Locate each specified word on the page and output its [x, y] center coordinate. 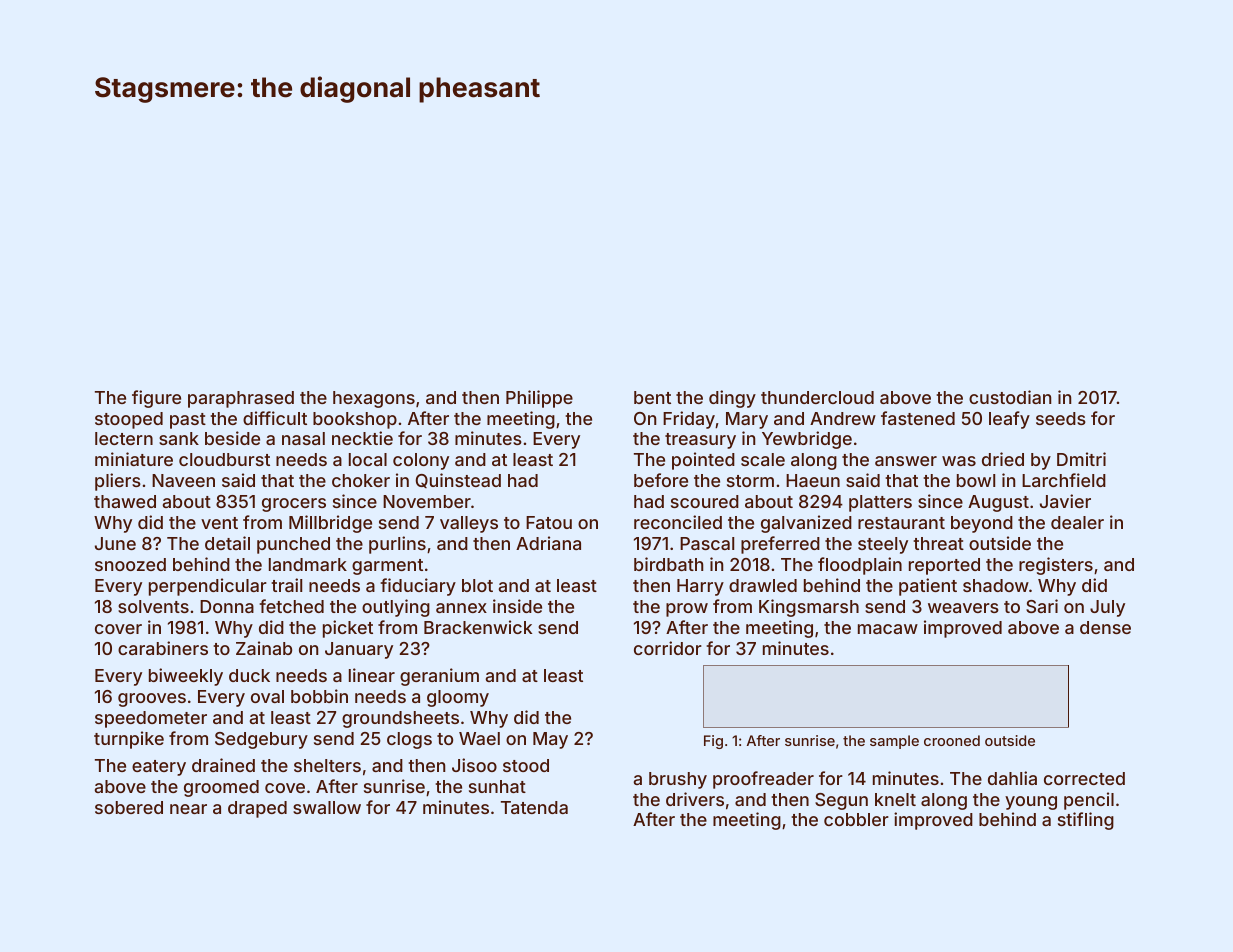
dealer [1077, 522]
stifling [1086, 821]
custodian [1010, 397]
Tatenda [534, 807]
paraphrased [241, 399]
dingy [732, 399]
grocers [294, 505]
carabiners [163, 648]
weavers [963, 608]
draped [257, 809]
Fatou [549, 522]
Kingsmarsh [809, 608]
